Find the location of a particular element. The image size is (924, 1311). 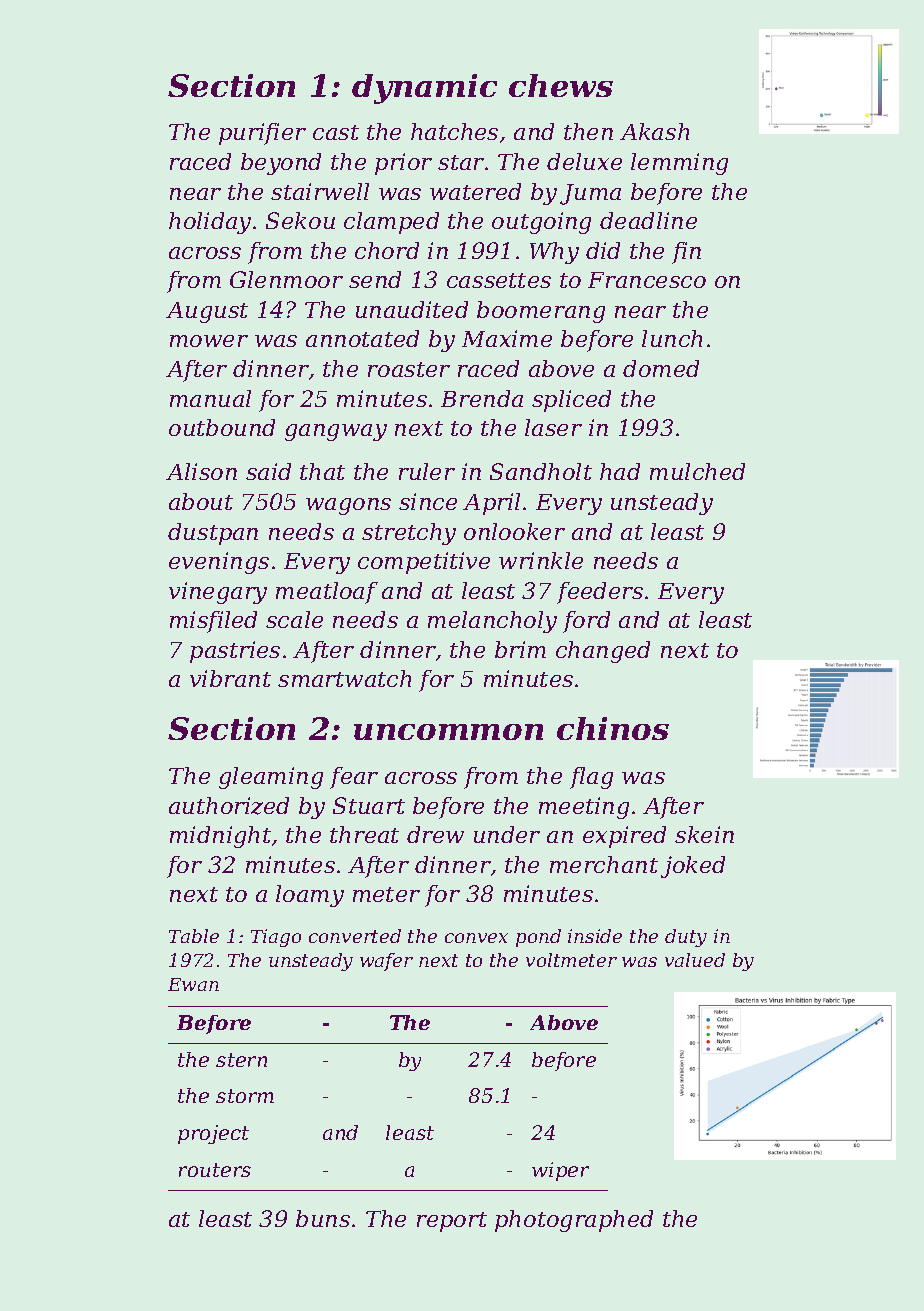

misfiled is located at coordinates (213, 622).
